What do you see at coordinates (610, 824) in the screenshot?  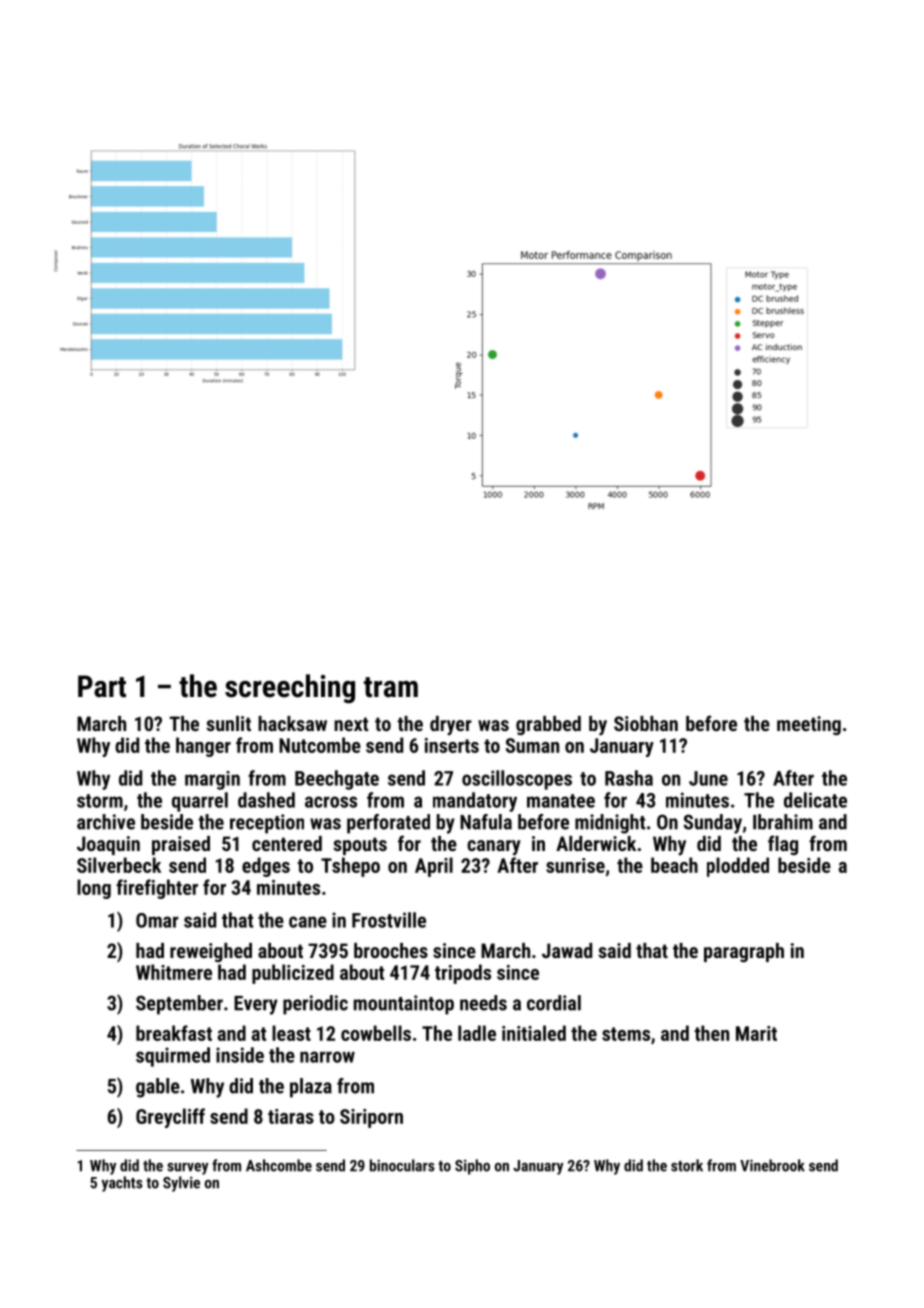 I see `midnight` at bounding box center [610, 824].
